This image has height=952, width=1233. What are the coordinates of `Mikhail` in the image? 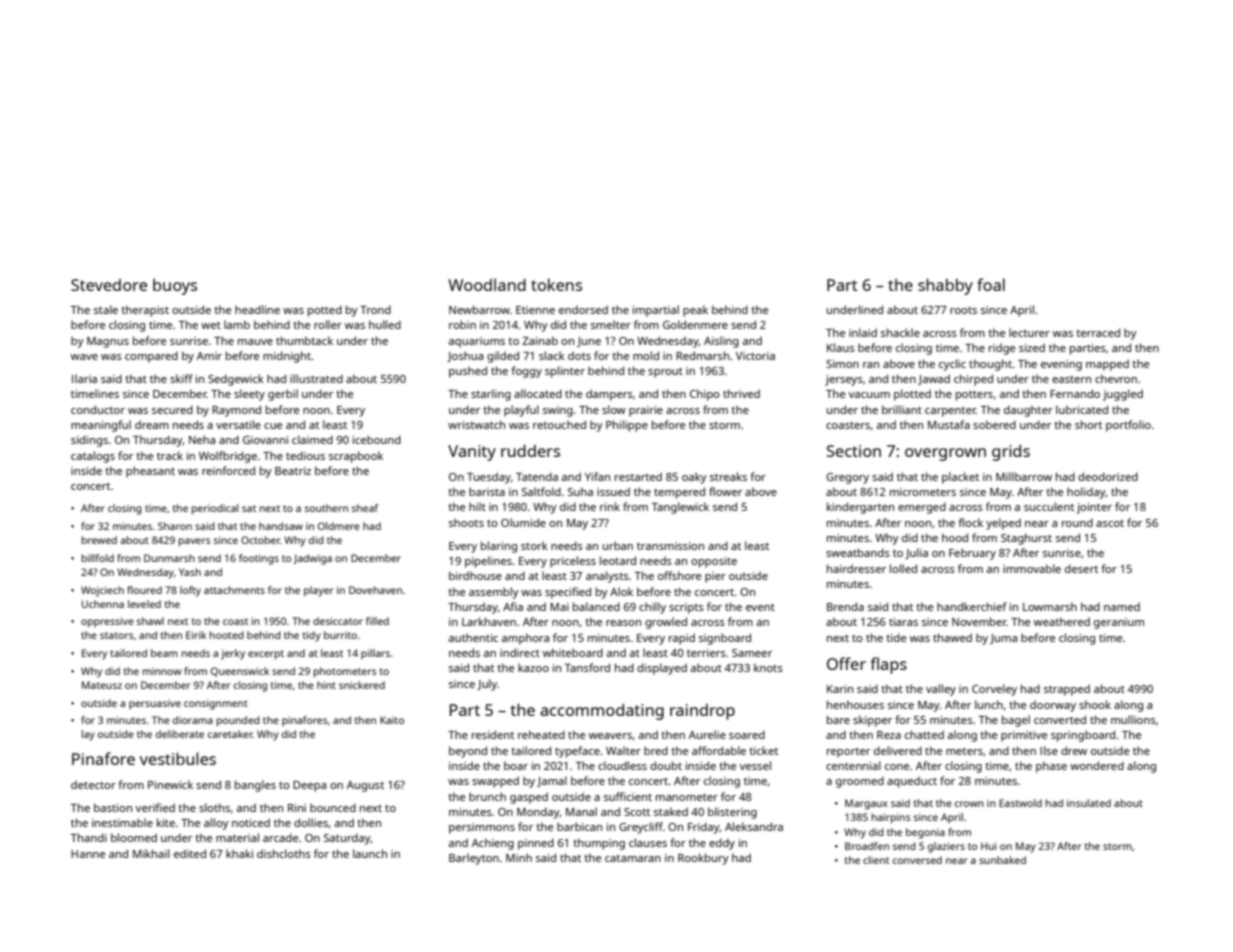 It's located at (151, 853).
